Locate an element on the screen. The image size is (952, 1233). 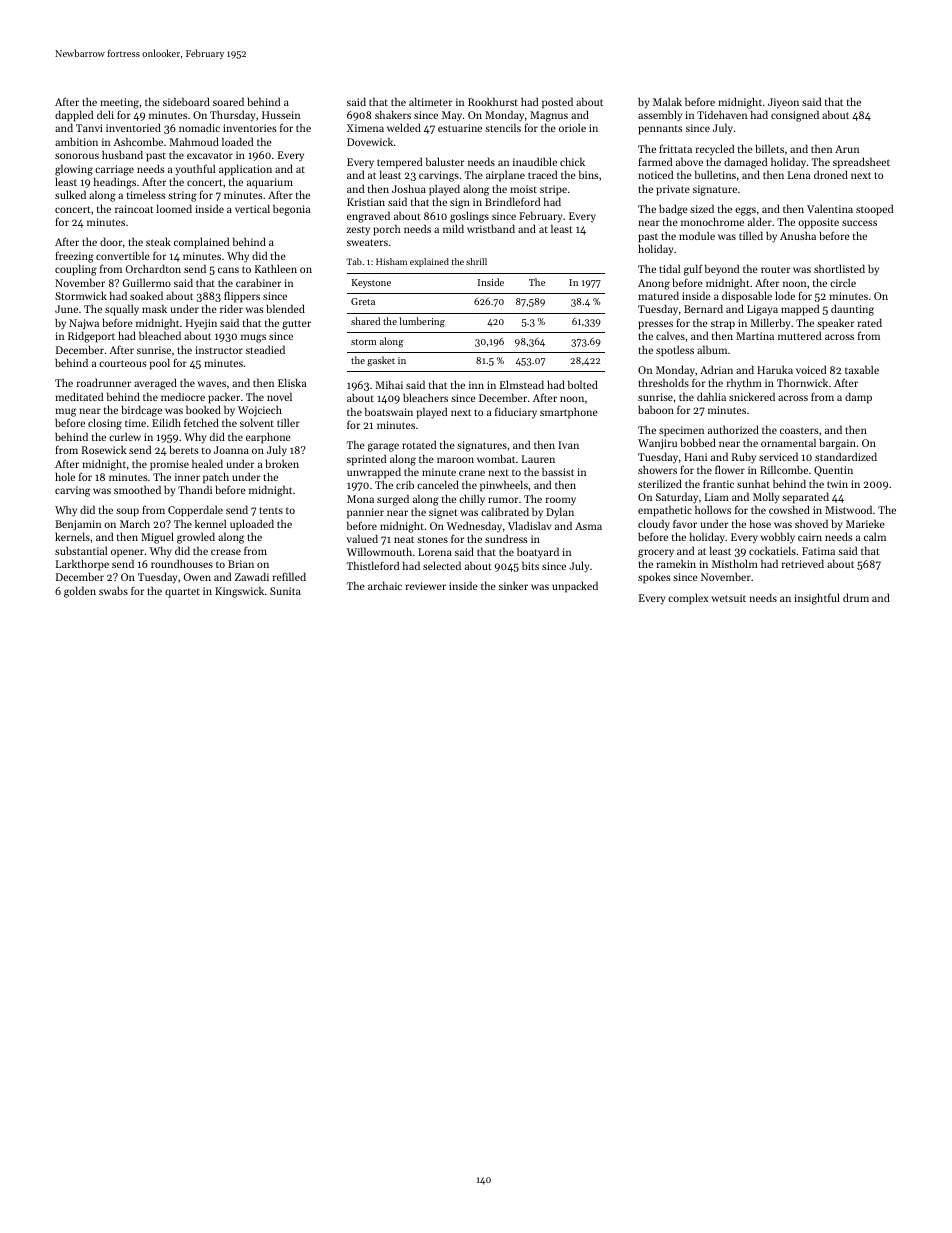
boatswain is located at coordinates (389, 411).
